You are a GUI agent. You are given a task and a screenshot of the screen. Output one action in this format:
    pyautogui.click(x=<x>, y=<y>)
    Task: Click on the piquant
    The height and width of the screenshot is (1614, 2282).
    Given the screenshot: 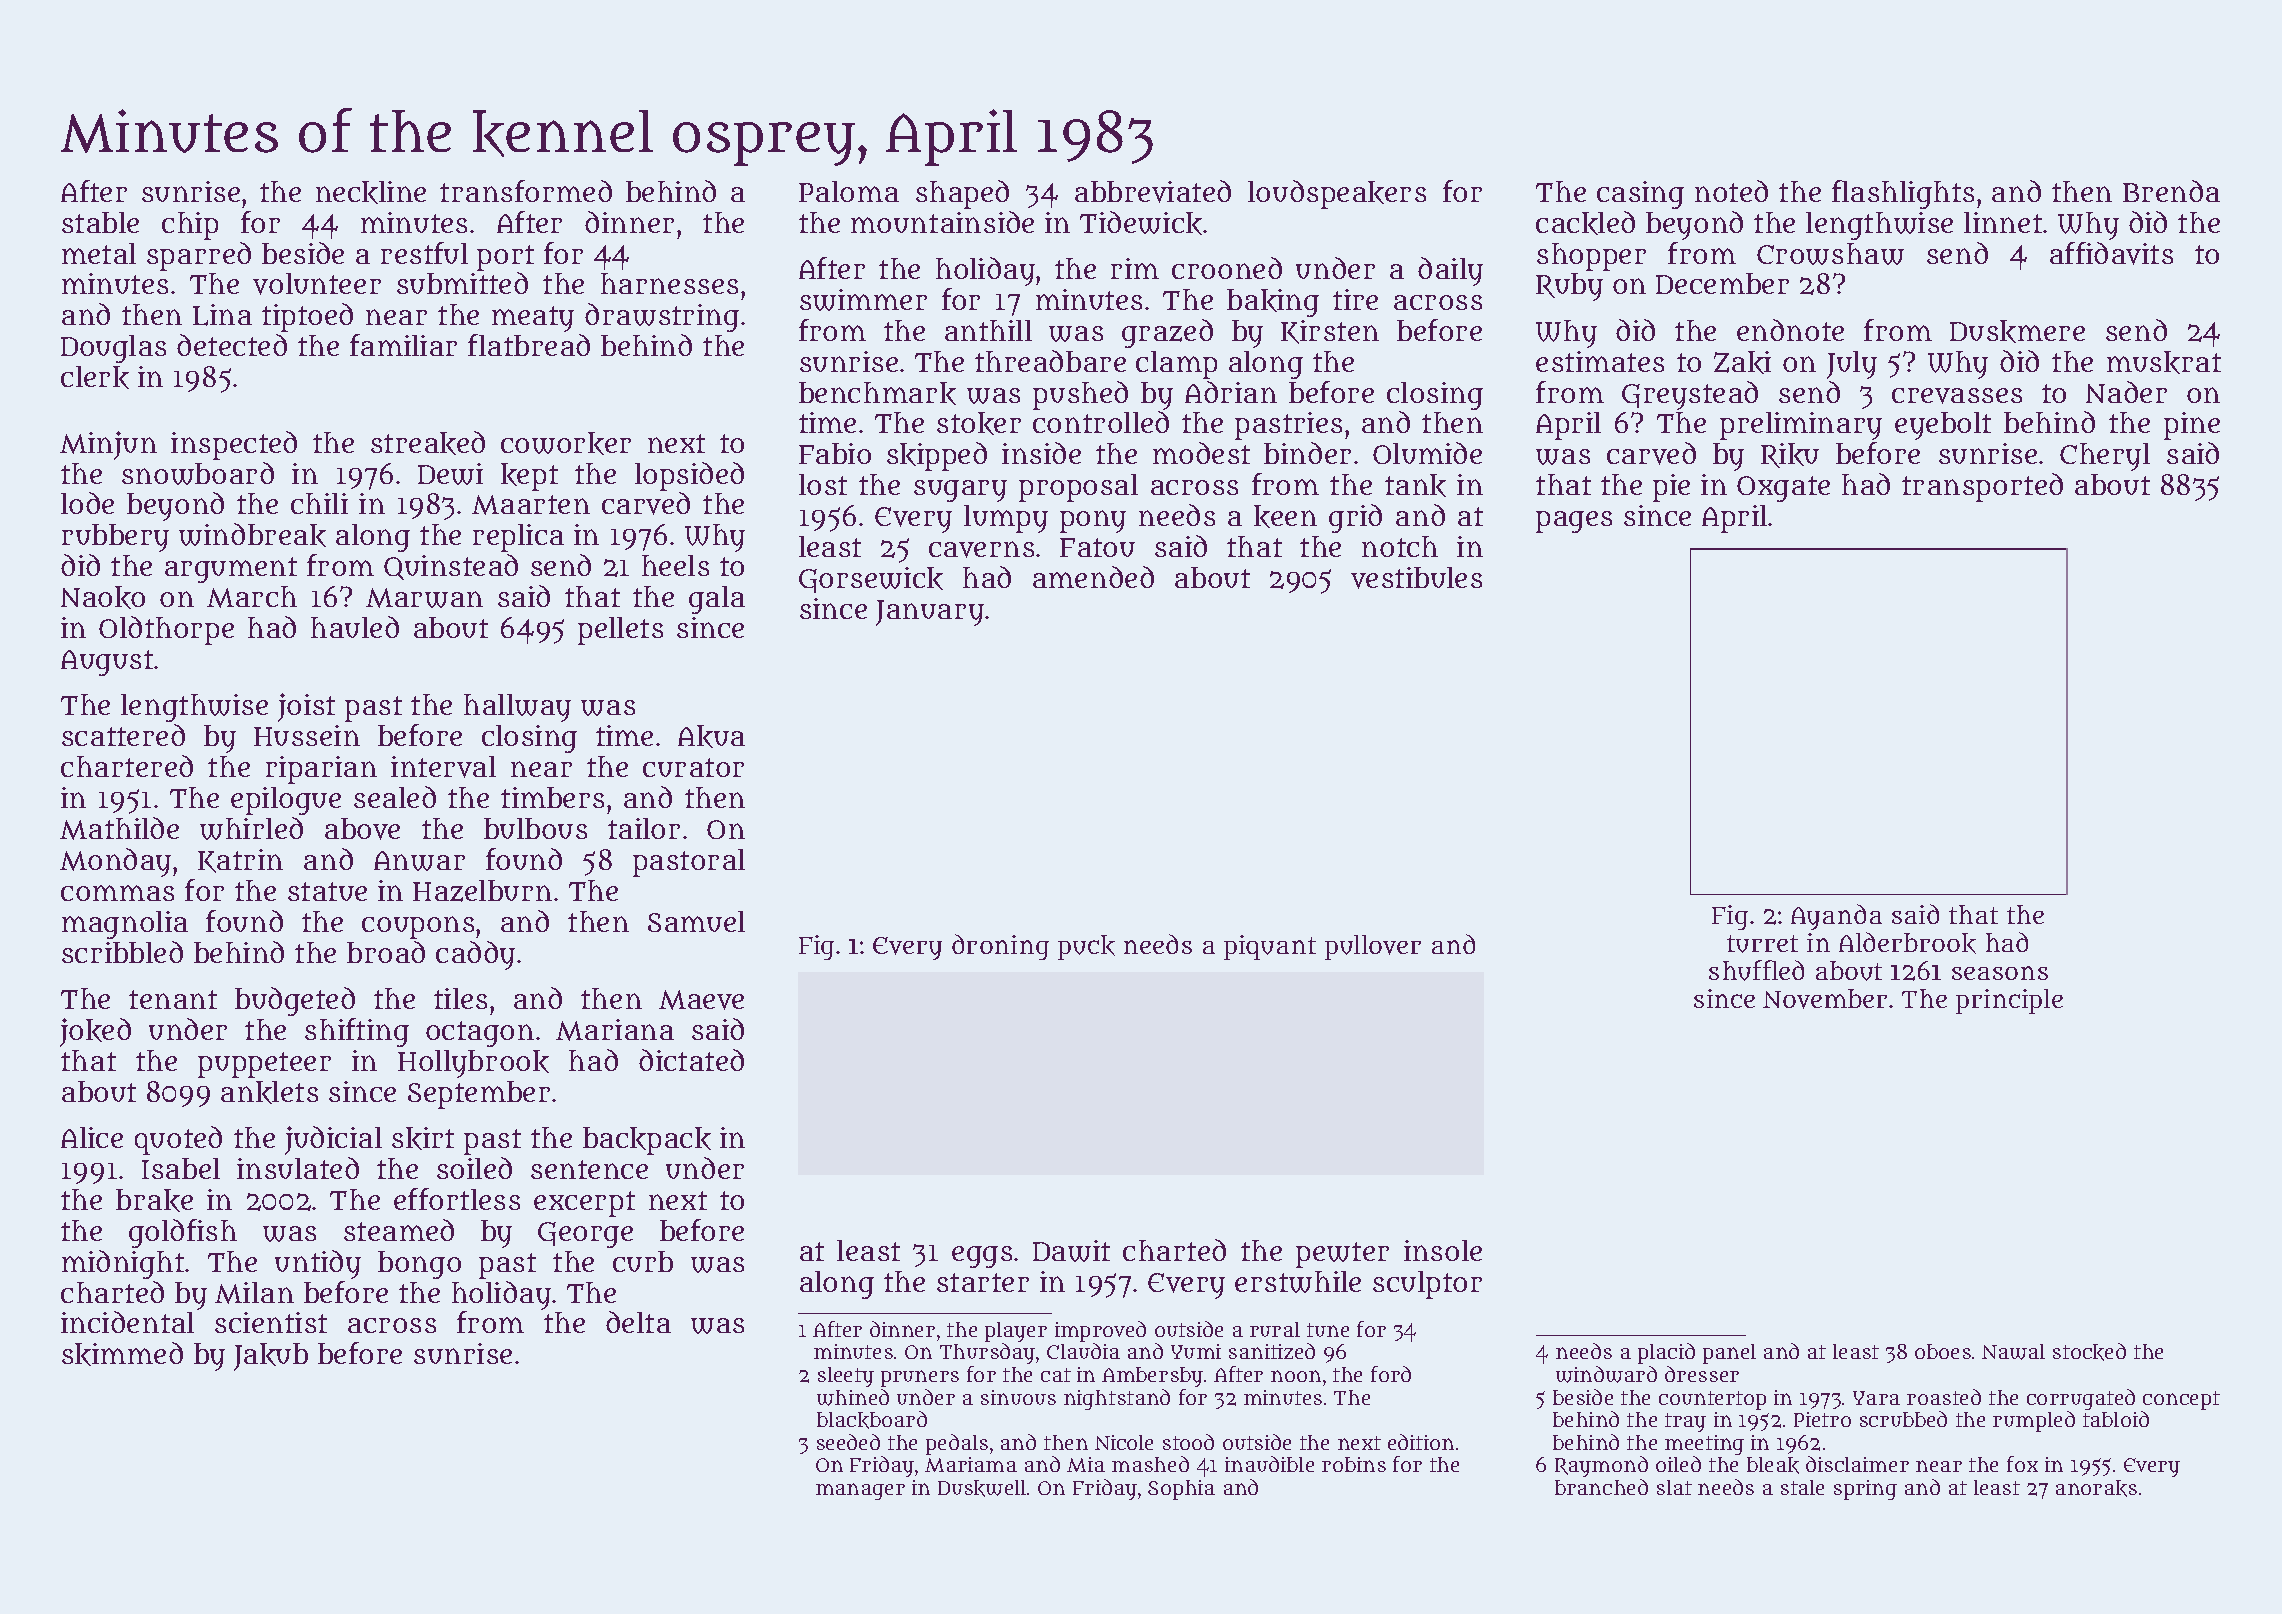 What is the action you would take?
    pyautogui.click(x=1270, y=947)
